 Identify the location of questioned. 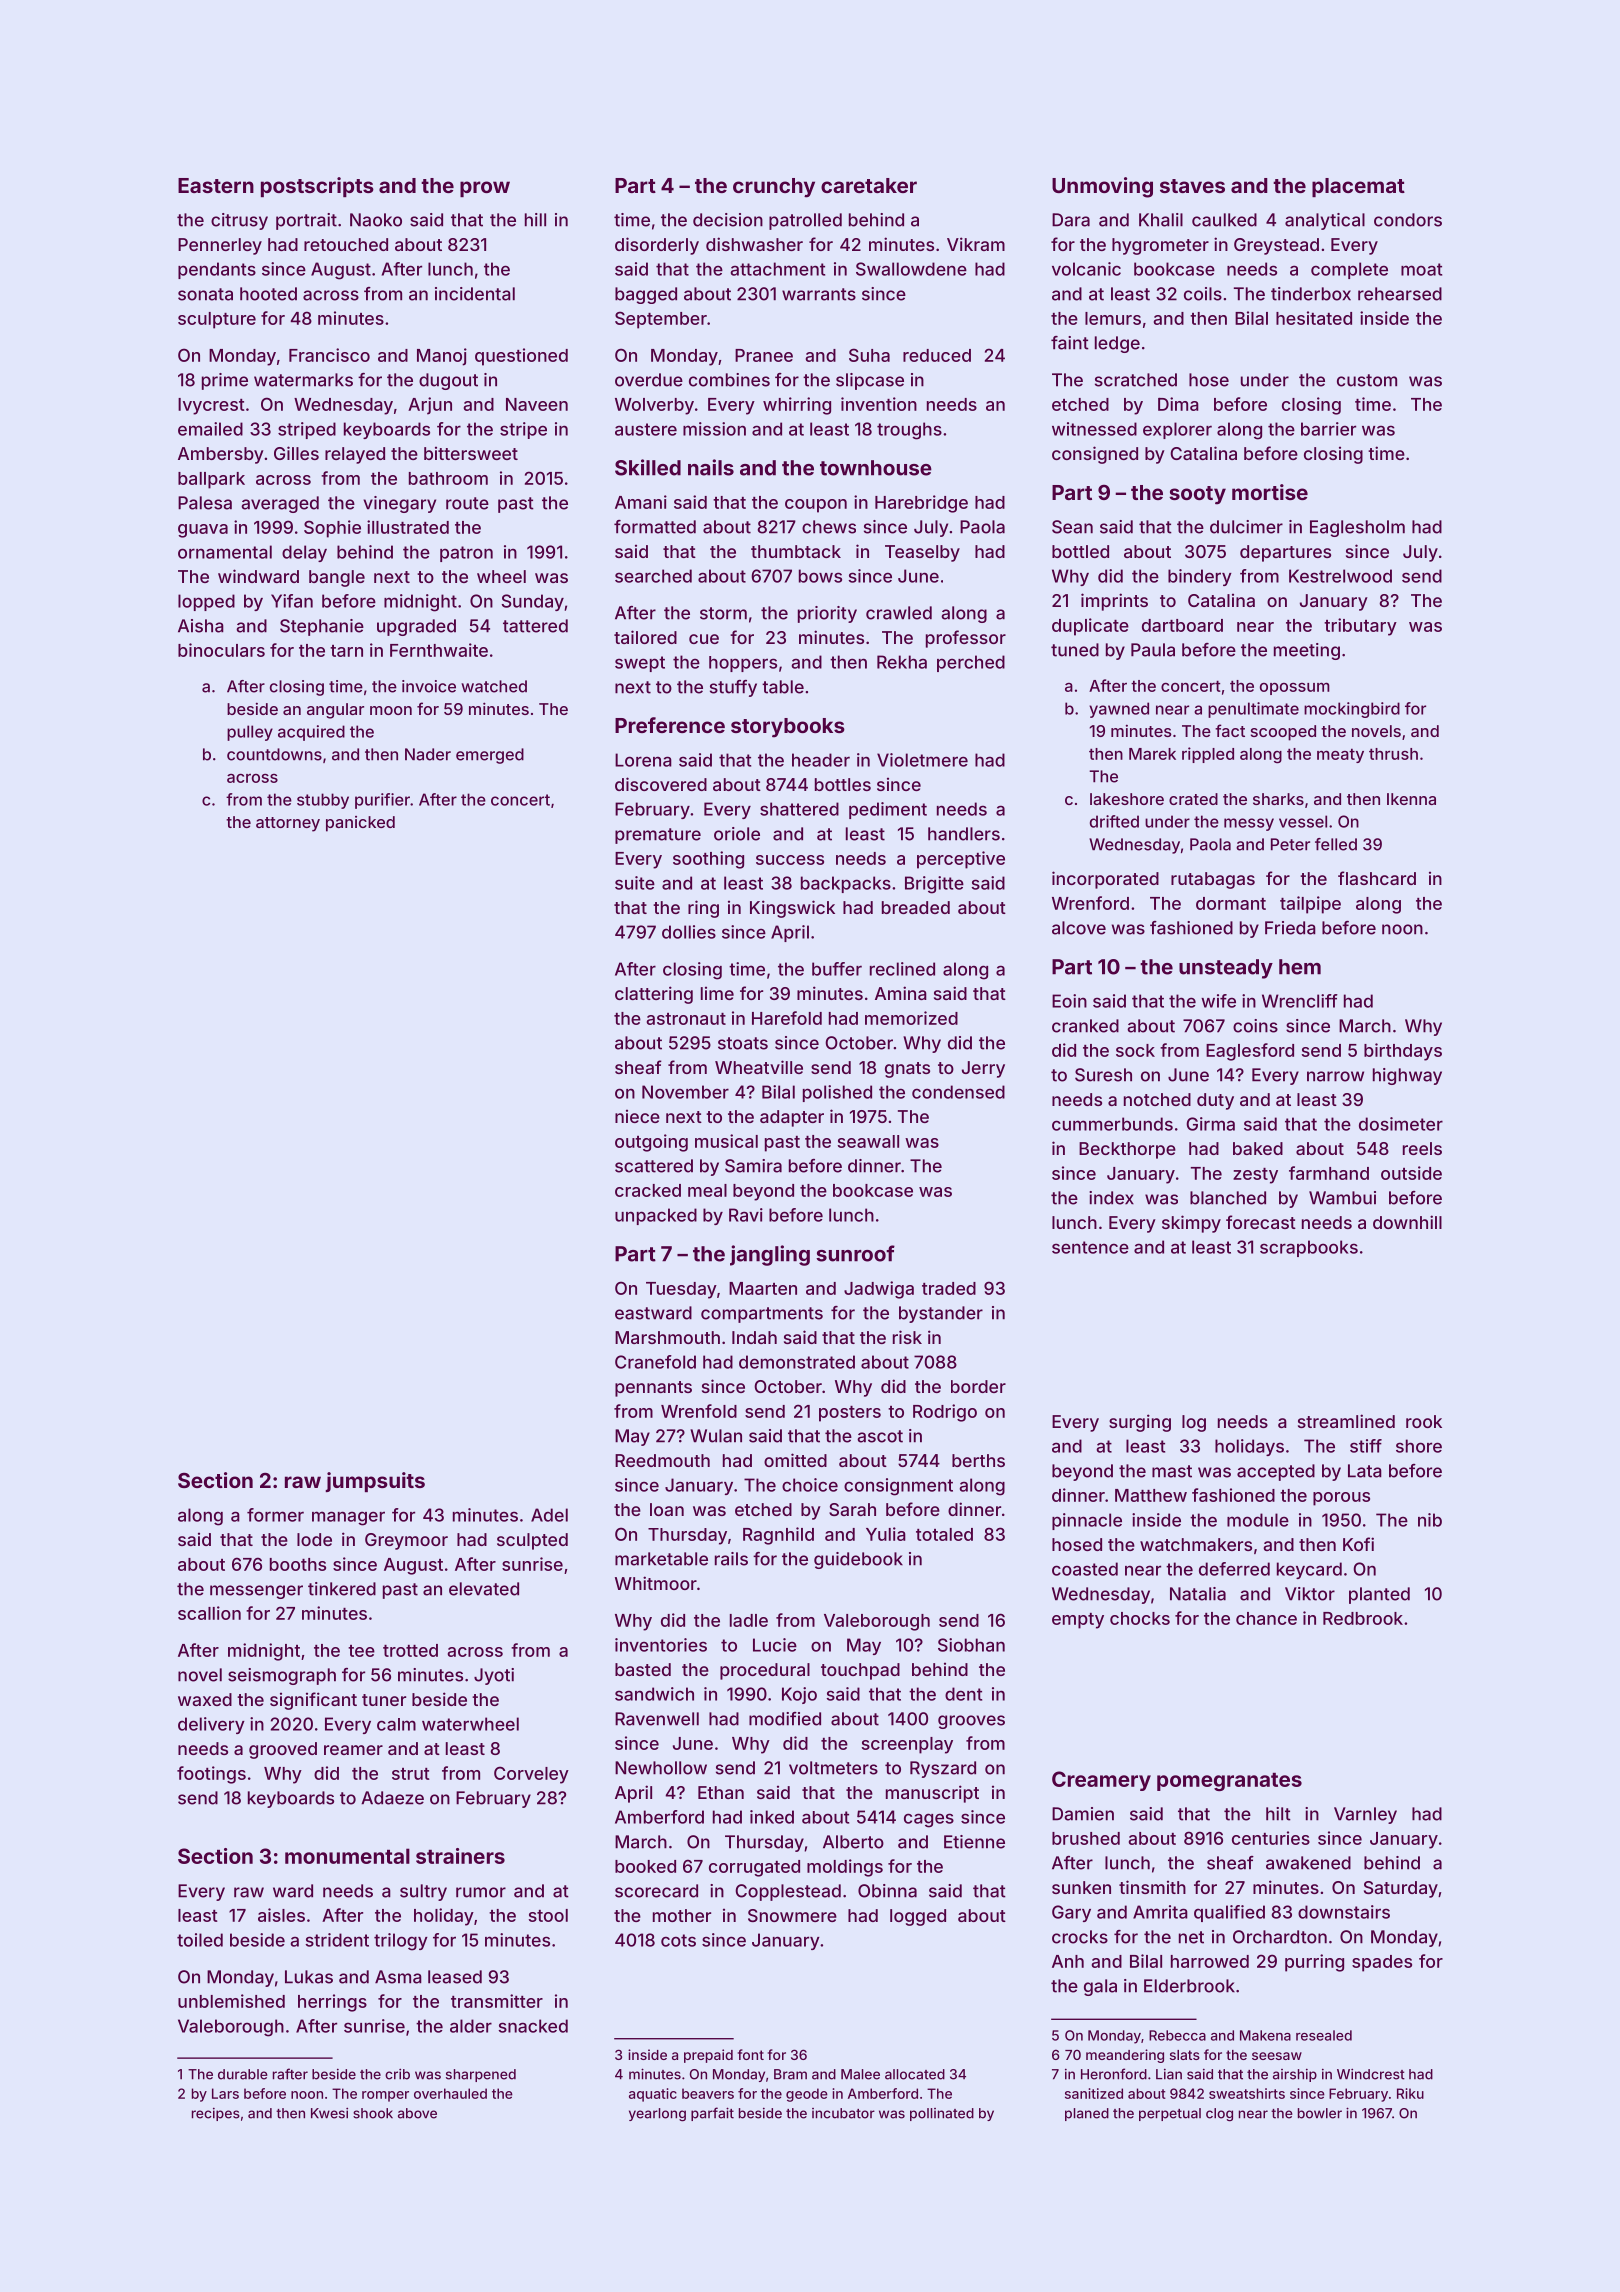
(521, 357).
